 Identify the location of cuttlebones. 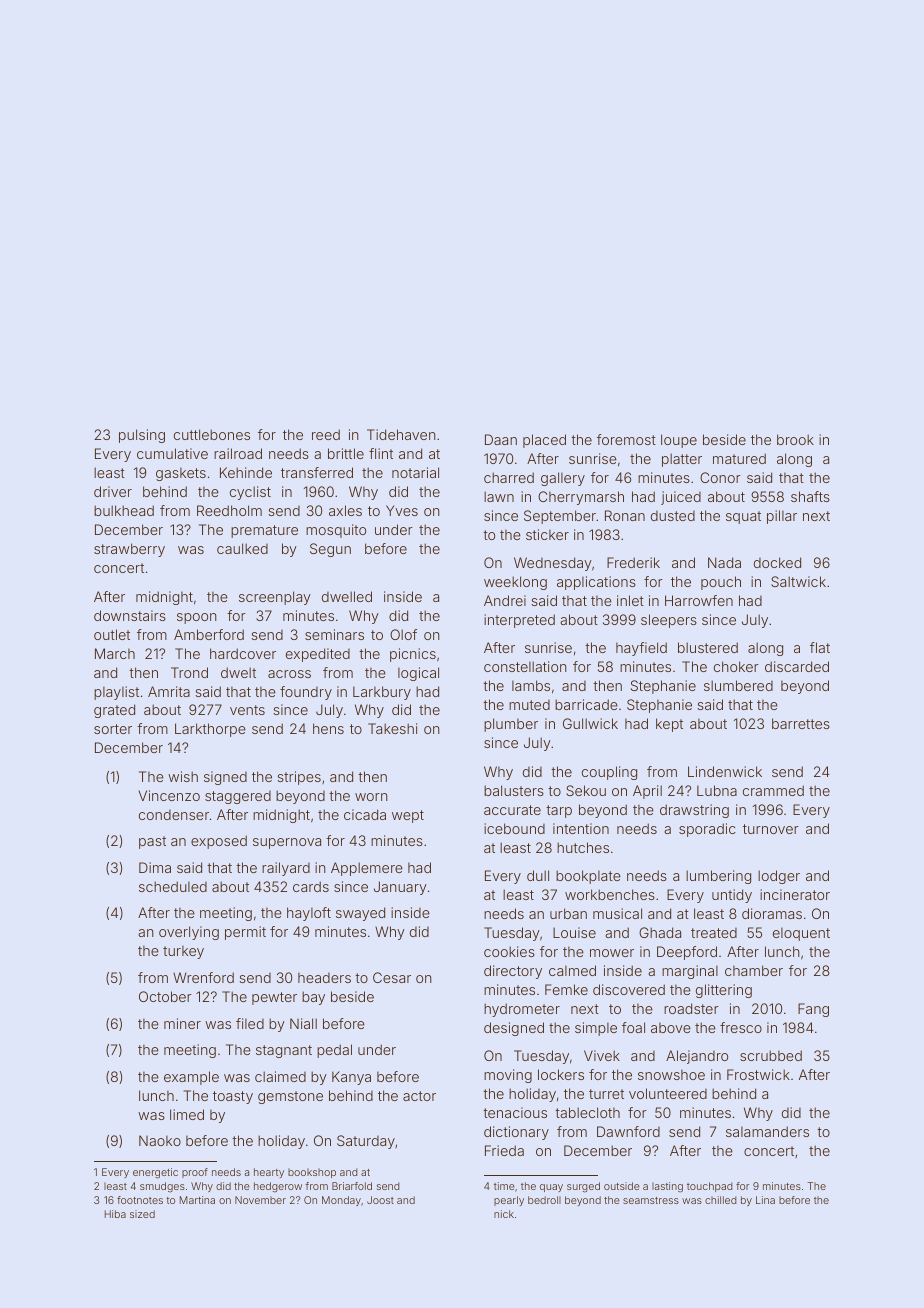
(212, 434).
